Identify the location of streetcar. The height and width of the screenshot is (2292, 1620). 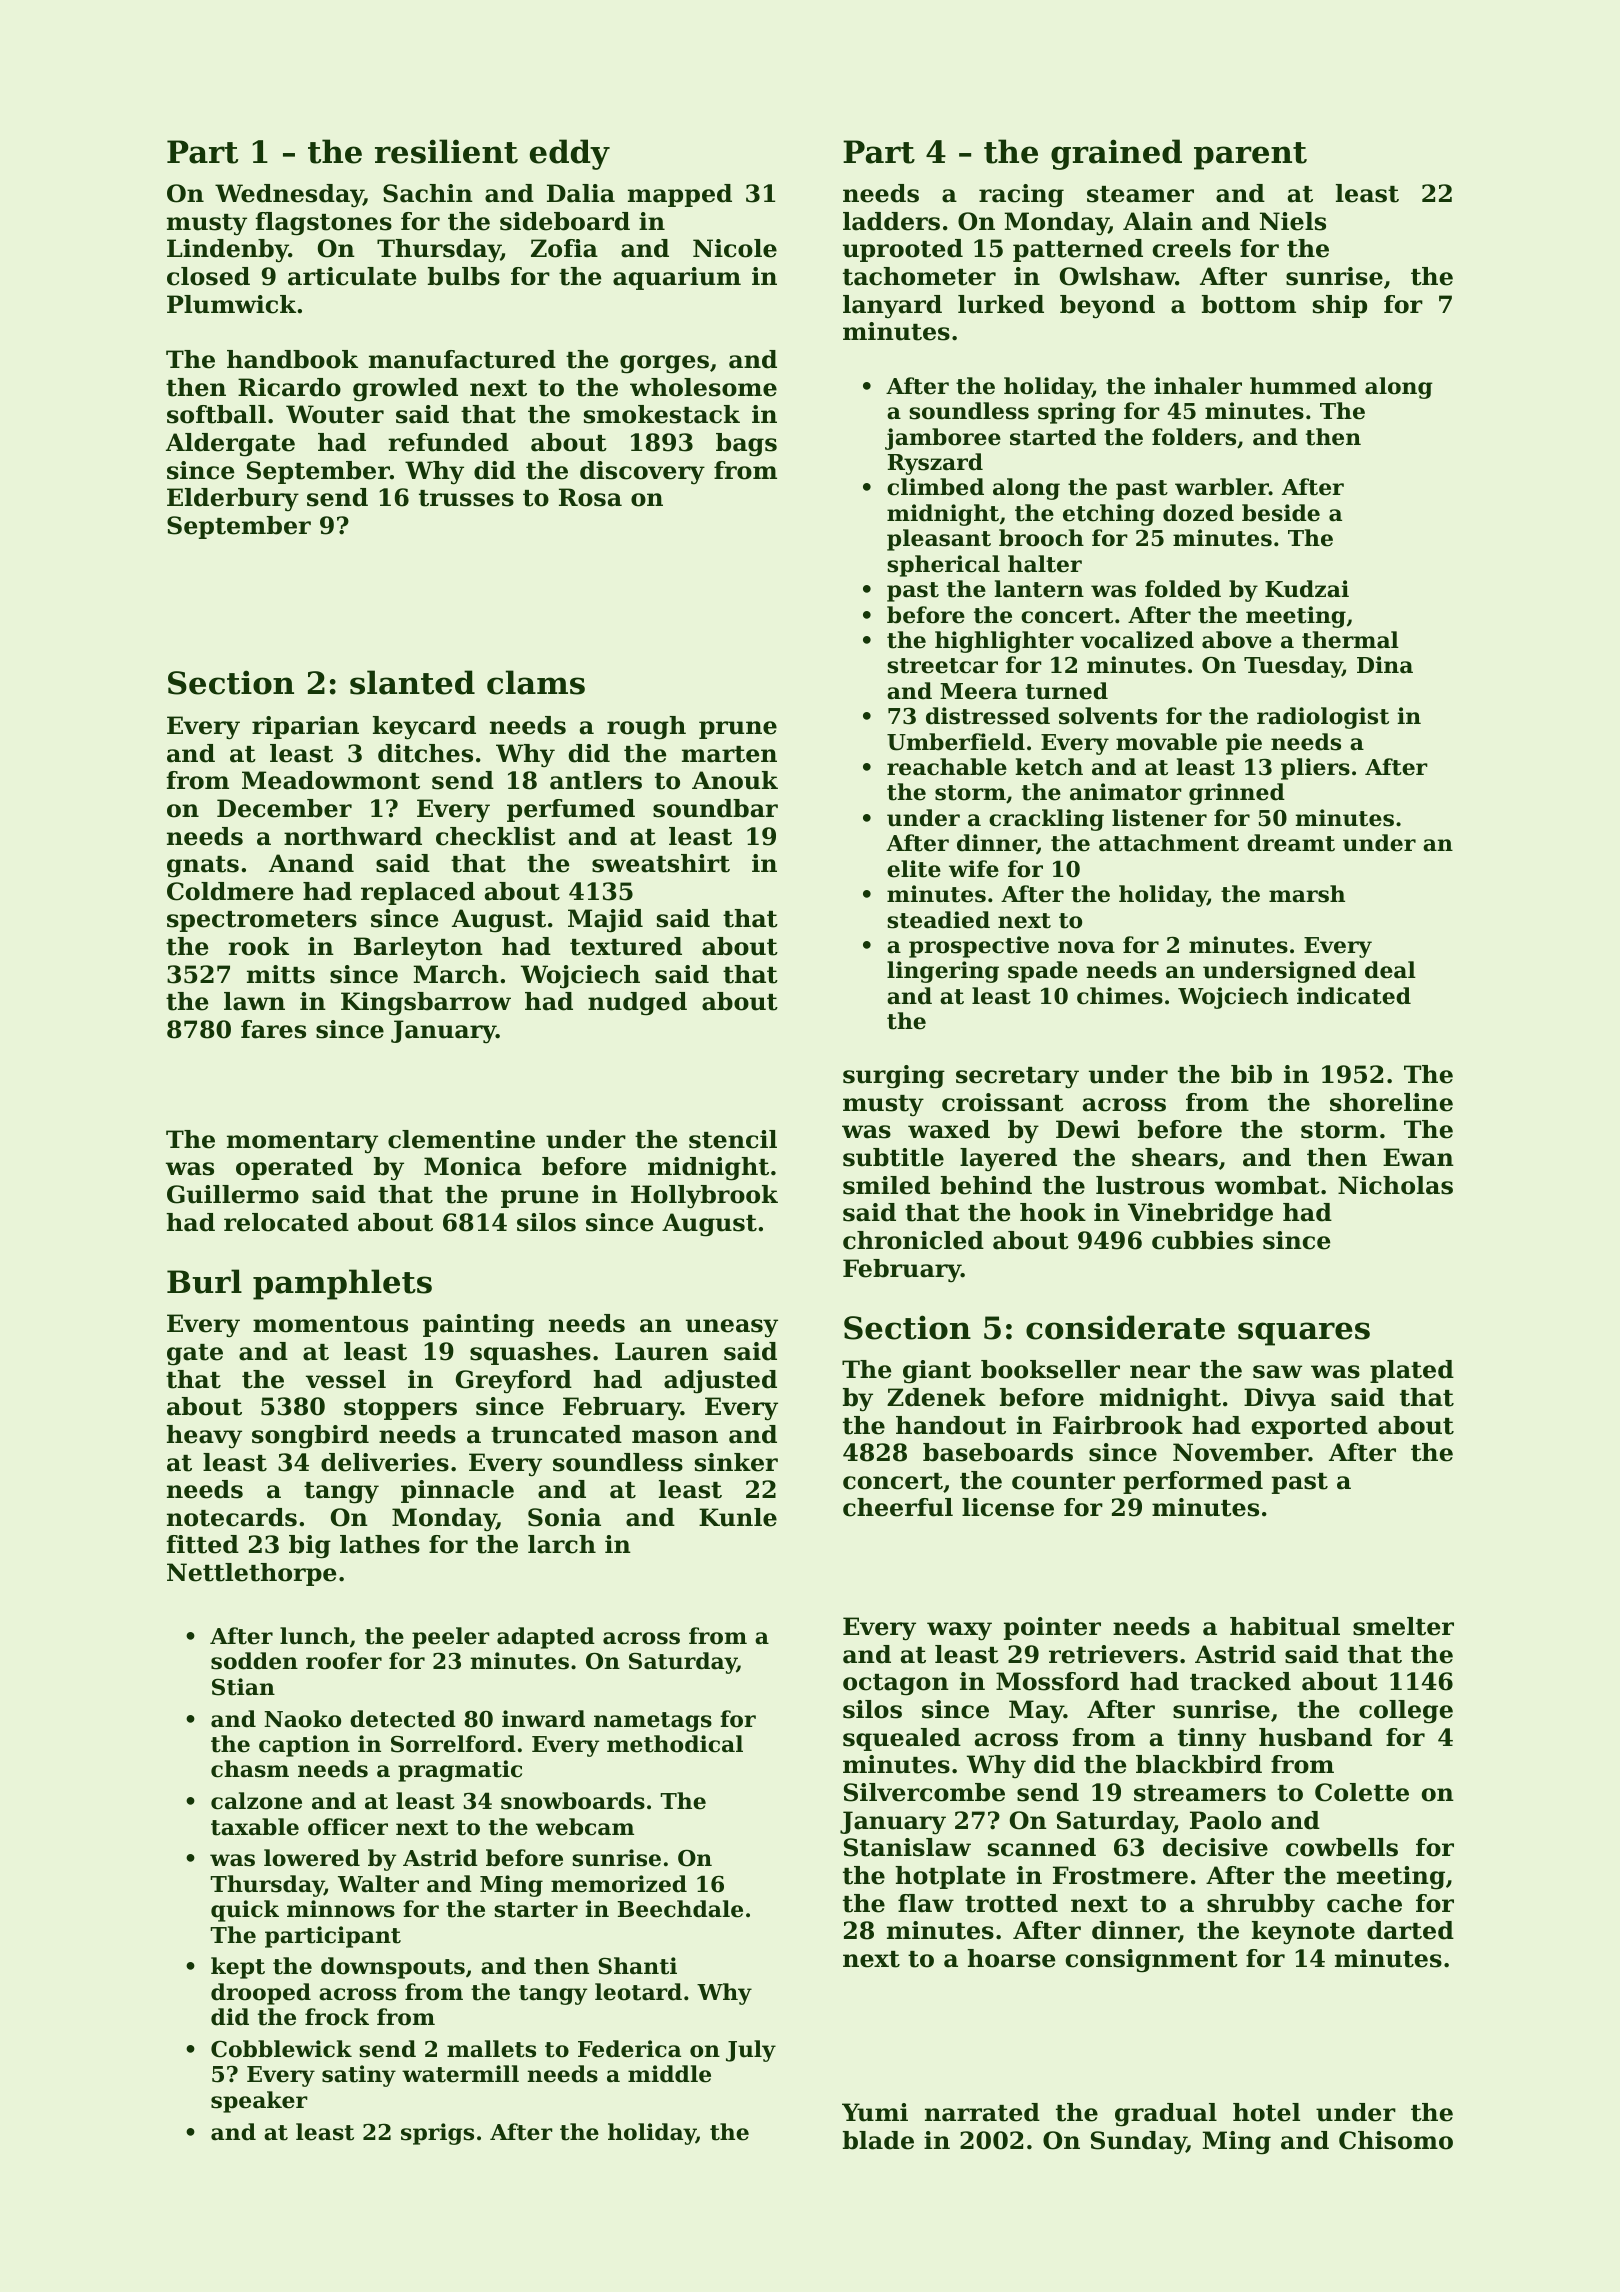
(942, 666).
